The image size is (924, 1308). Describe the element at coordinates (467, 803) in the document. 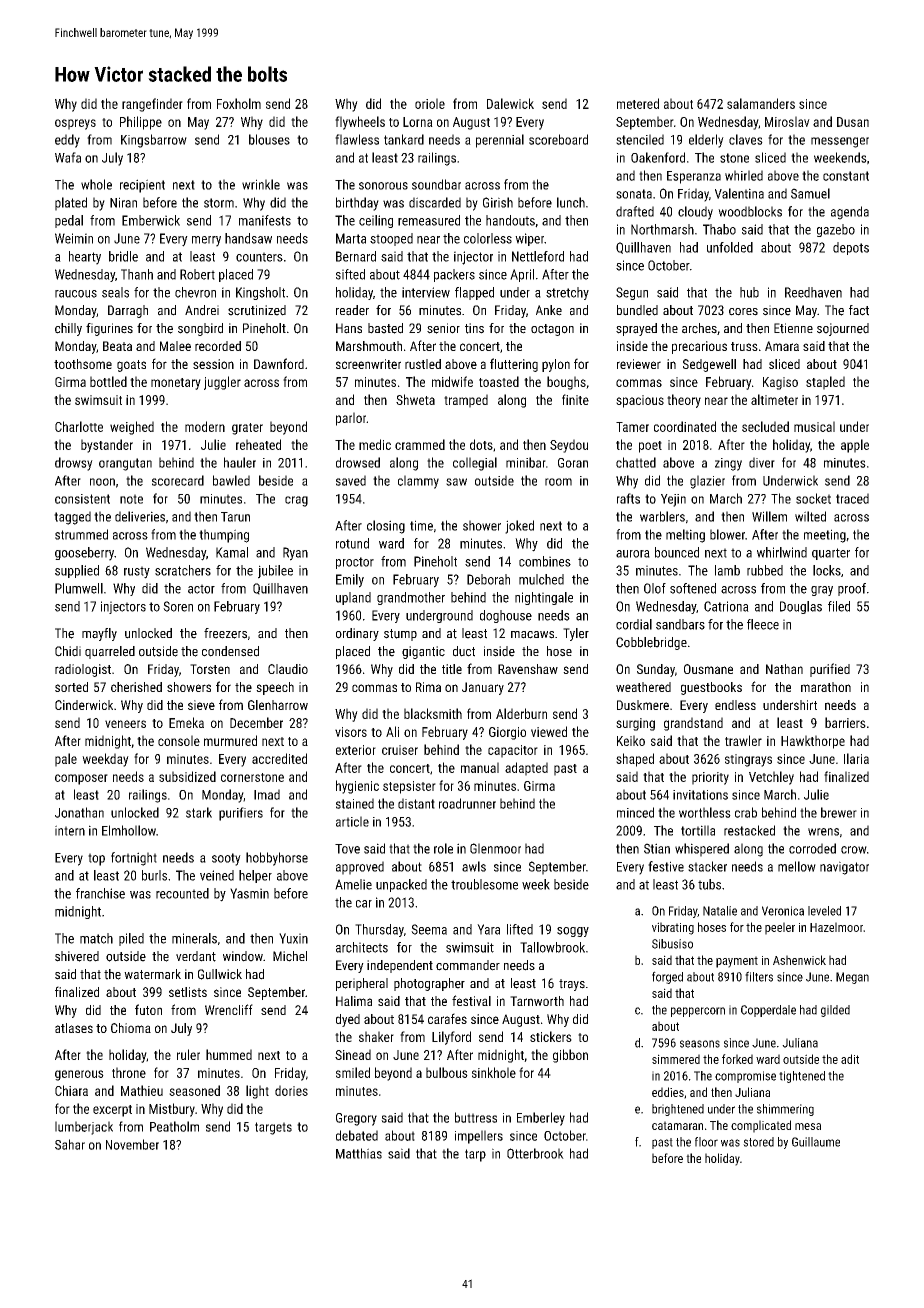

I see `roadrunner` at that location.
